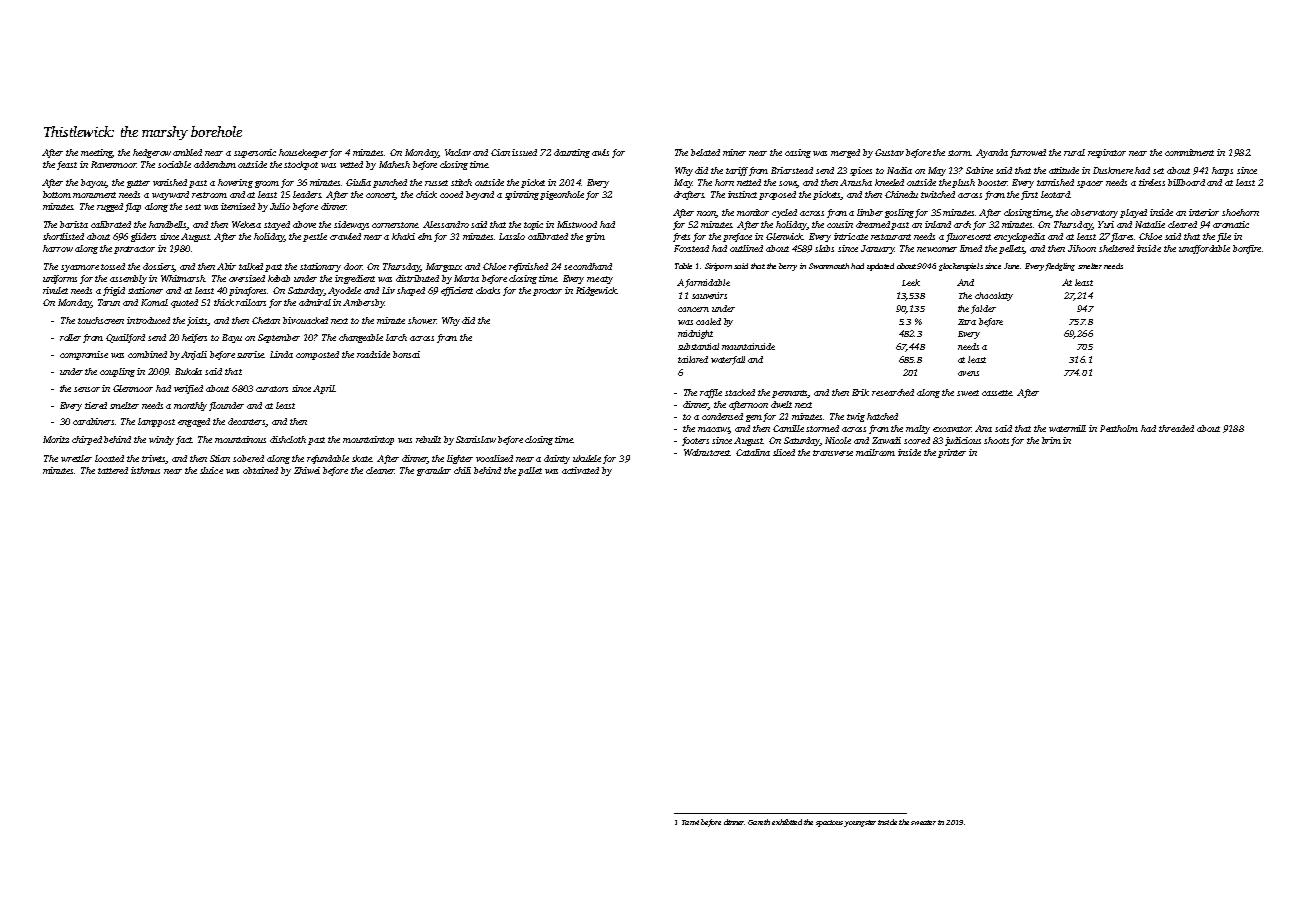 The height and width of the image is (924, 1308). What do you see at coordinates (530, 471) in the image?
I see `pallet` at bounding box center [530, 471].
